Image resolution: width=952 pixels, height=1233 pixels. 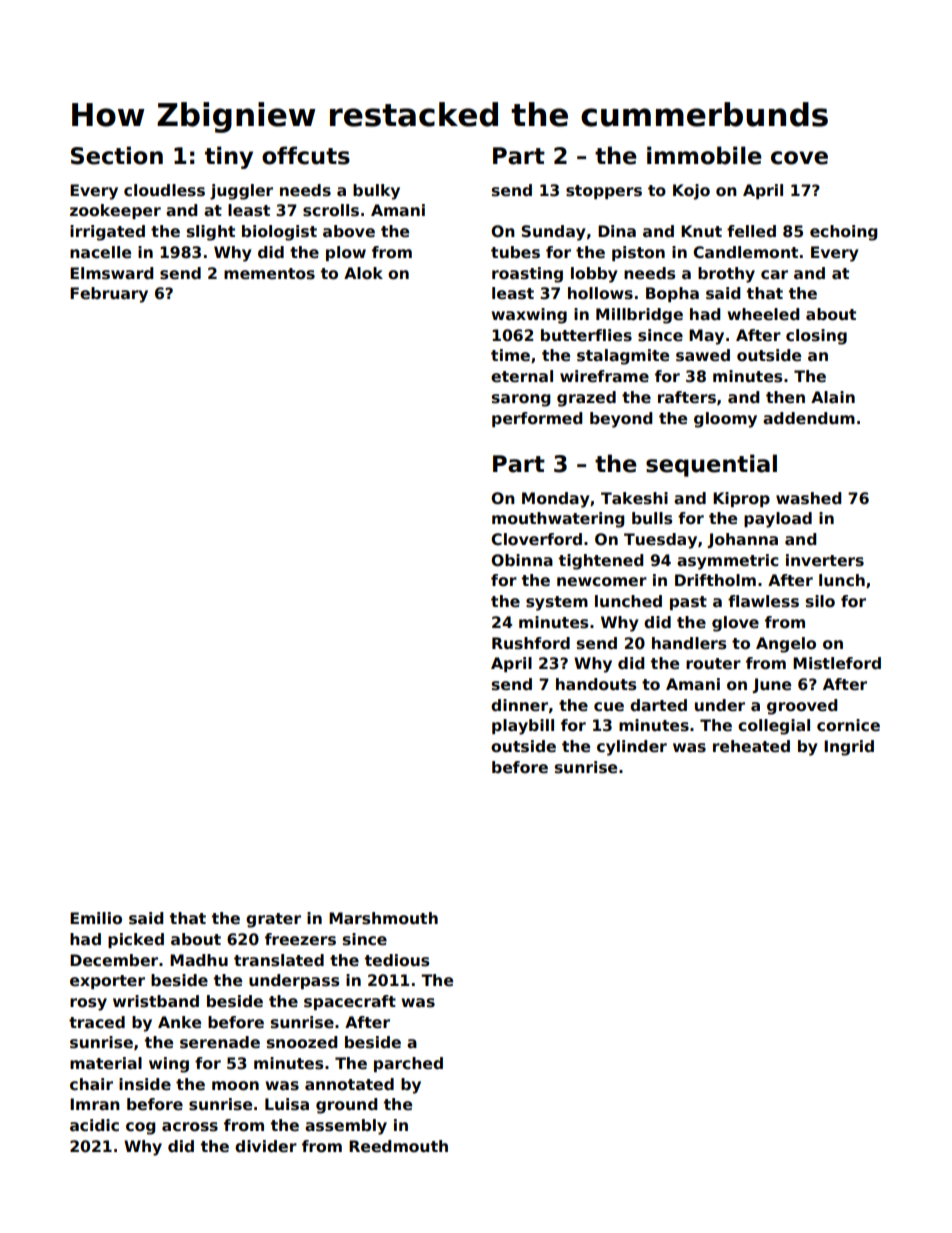 I want to click on sawed, so click(x=703, y=355).
